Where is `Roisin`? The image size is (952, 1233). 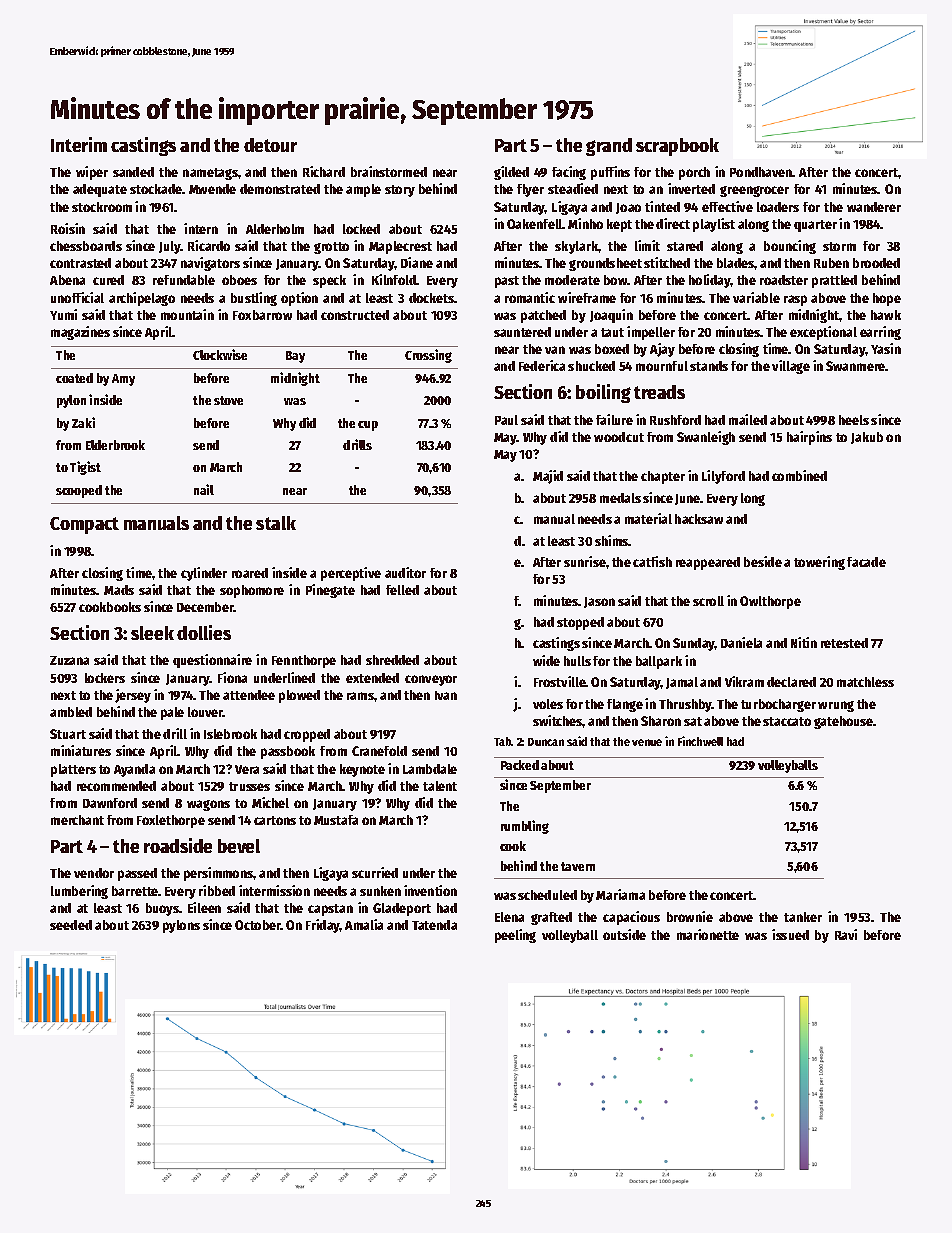
Roisin is located at coordinates (68, 228).
